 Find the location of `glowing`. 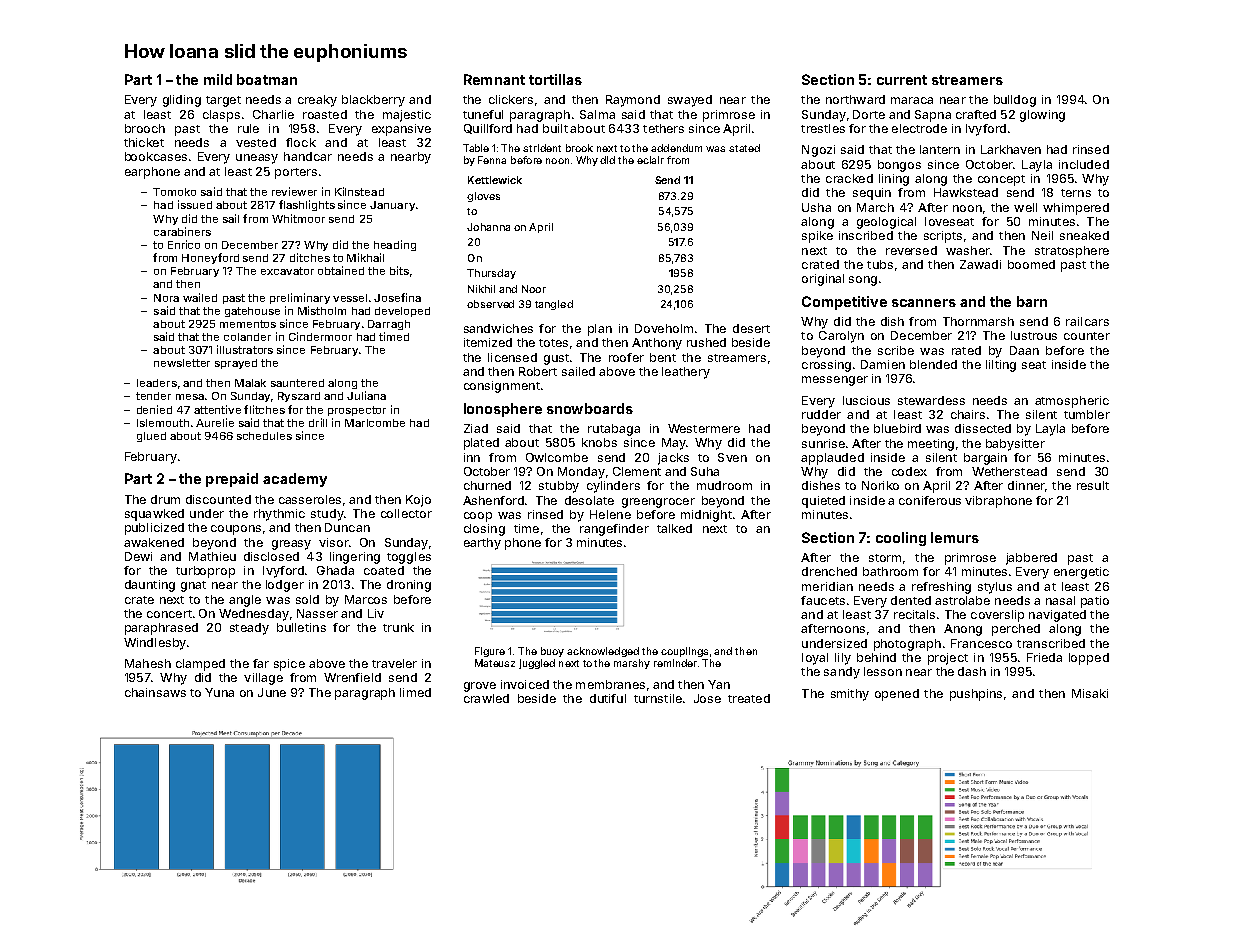

glowing is located at coordinates (1042, 116).
